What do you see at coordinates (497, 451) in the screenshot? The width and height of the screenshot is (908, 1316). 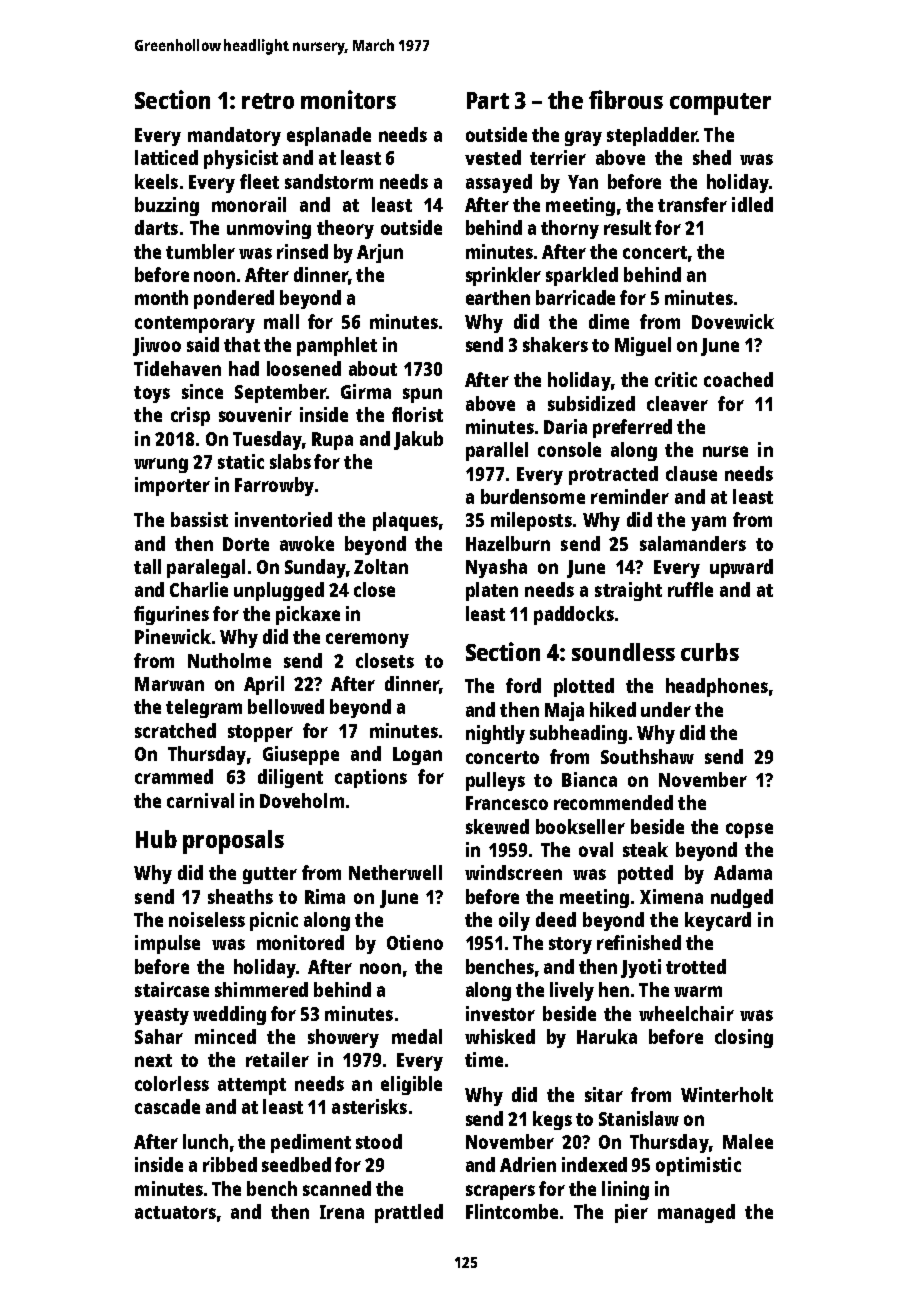 I see `parallel` at bounding box center [497, 451].
